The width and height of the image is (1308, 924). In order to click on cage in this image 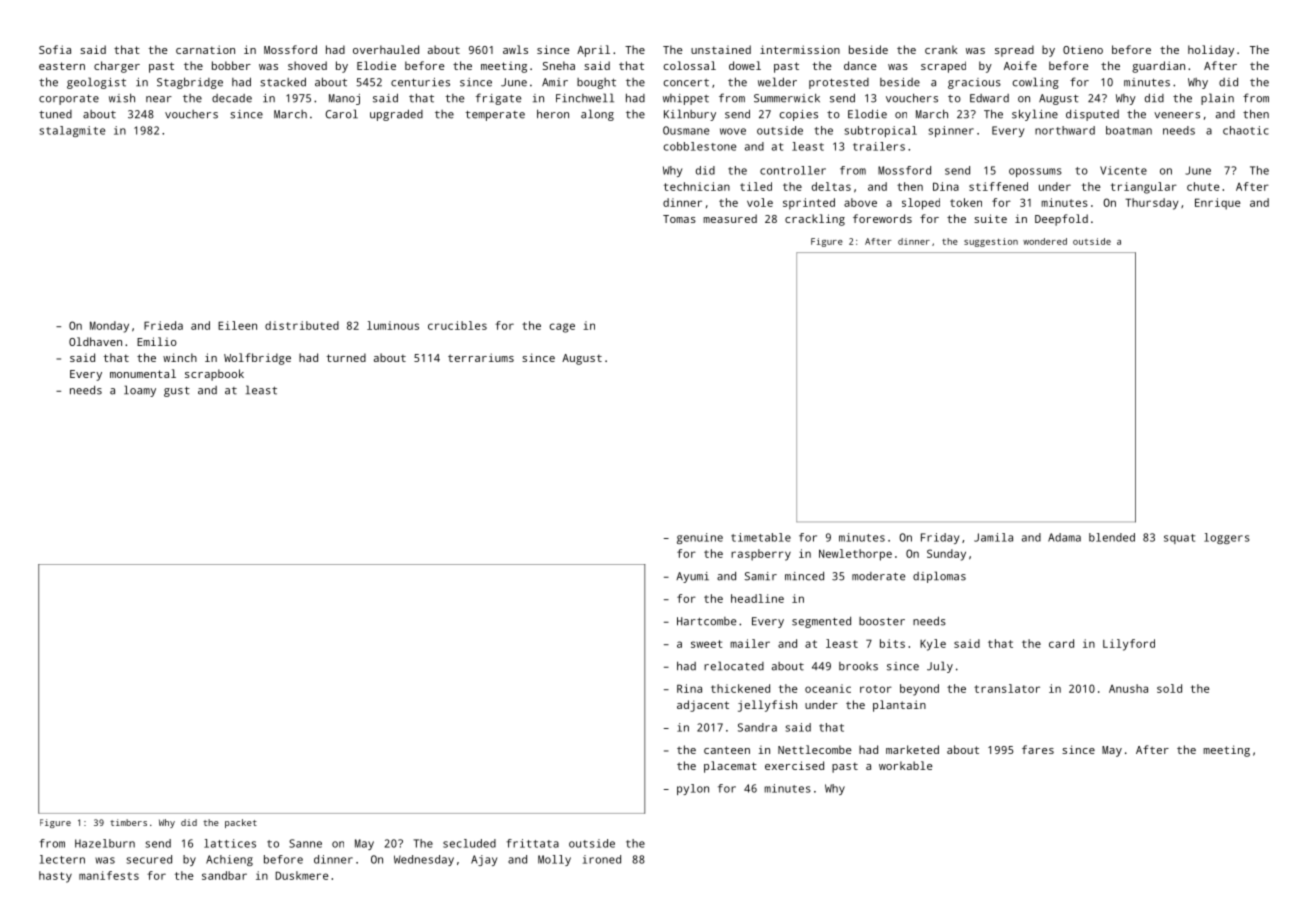, I will do `click(562, 328)`.
